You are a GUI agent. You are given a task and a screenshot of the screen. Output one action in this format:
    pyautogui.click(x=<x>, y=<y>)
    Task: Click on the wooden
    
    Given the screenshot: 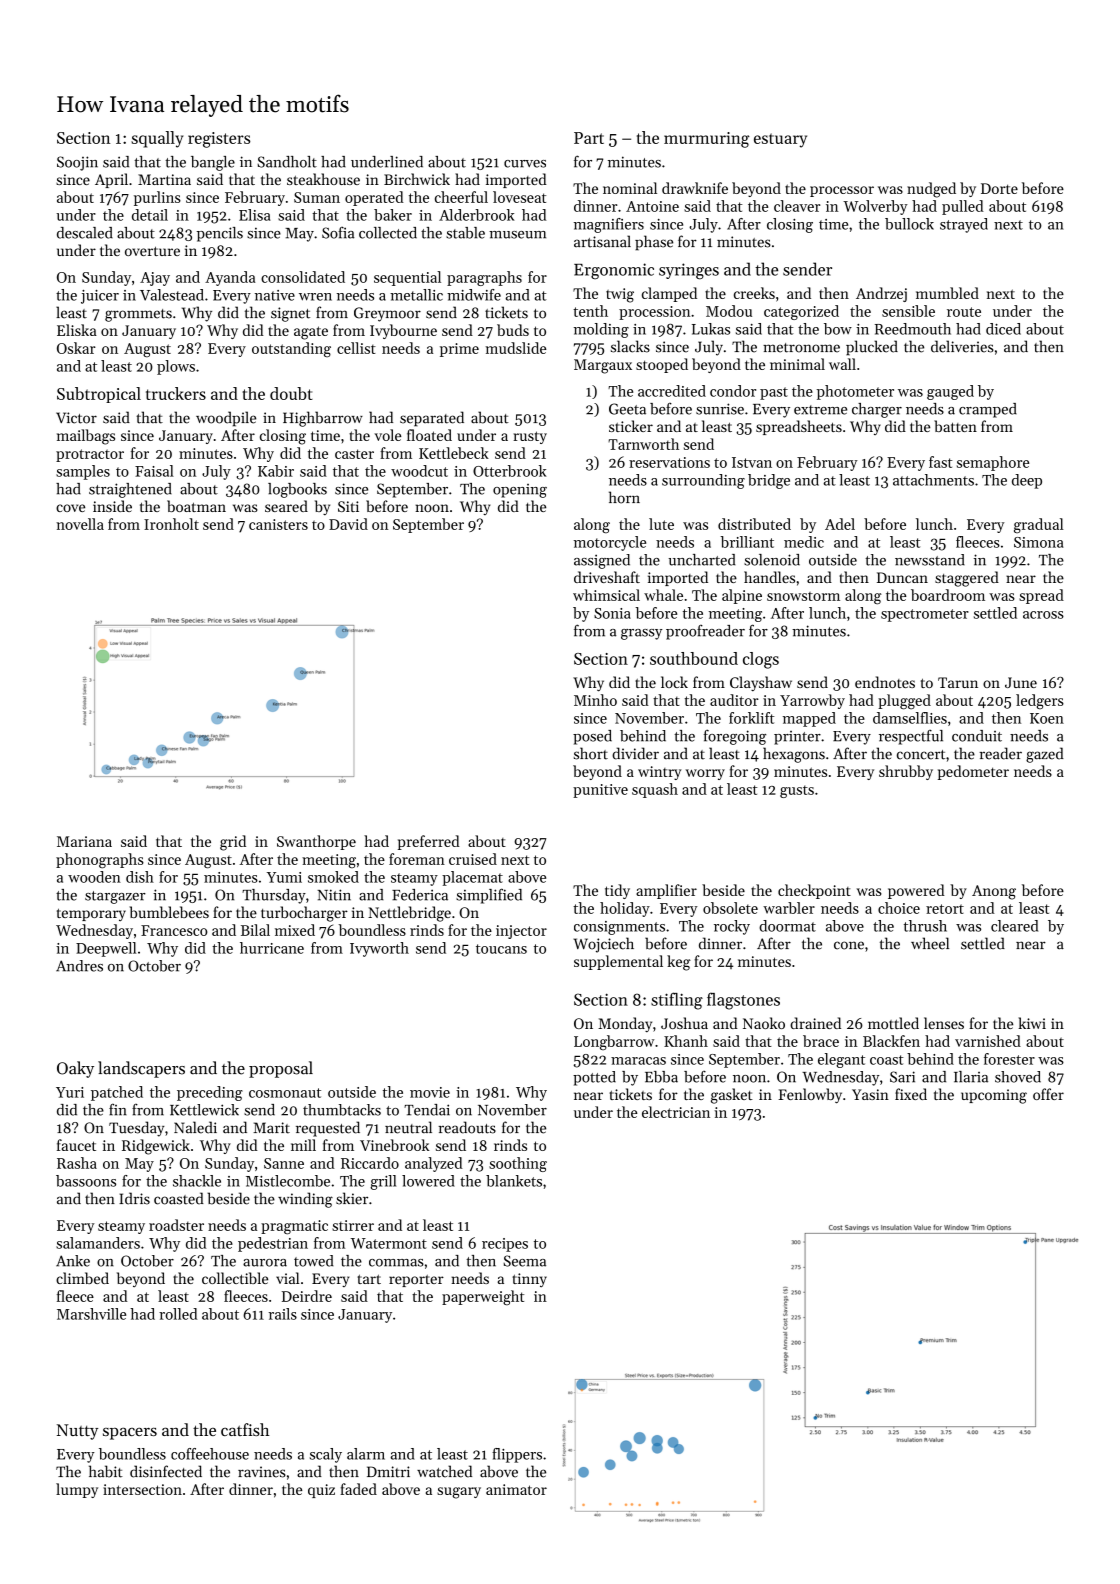 What is the action you would take?
    pyautogui.click(x=94, y=877)
